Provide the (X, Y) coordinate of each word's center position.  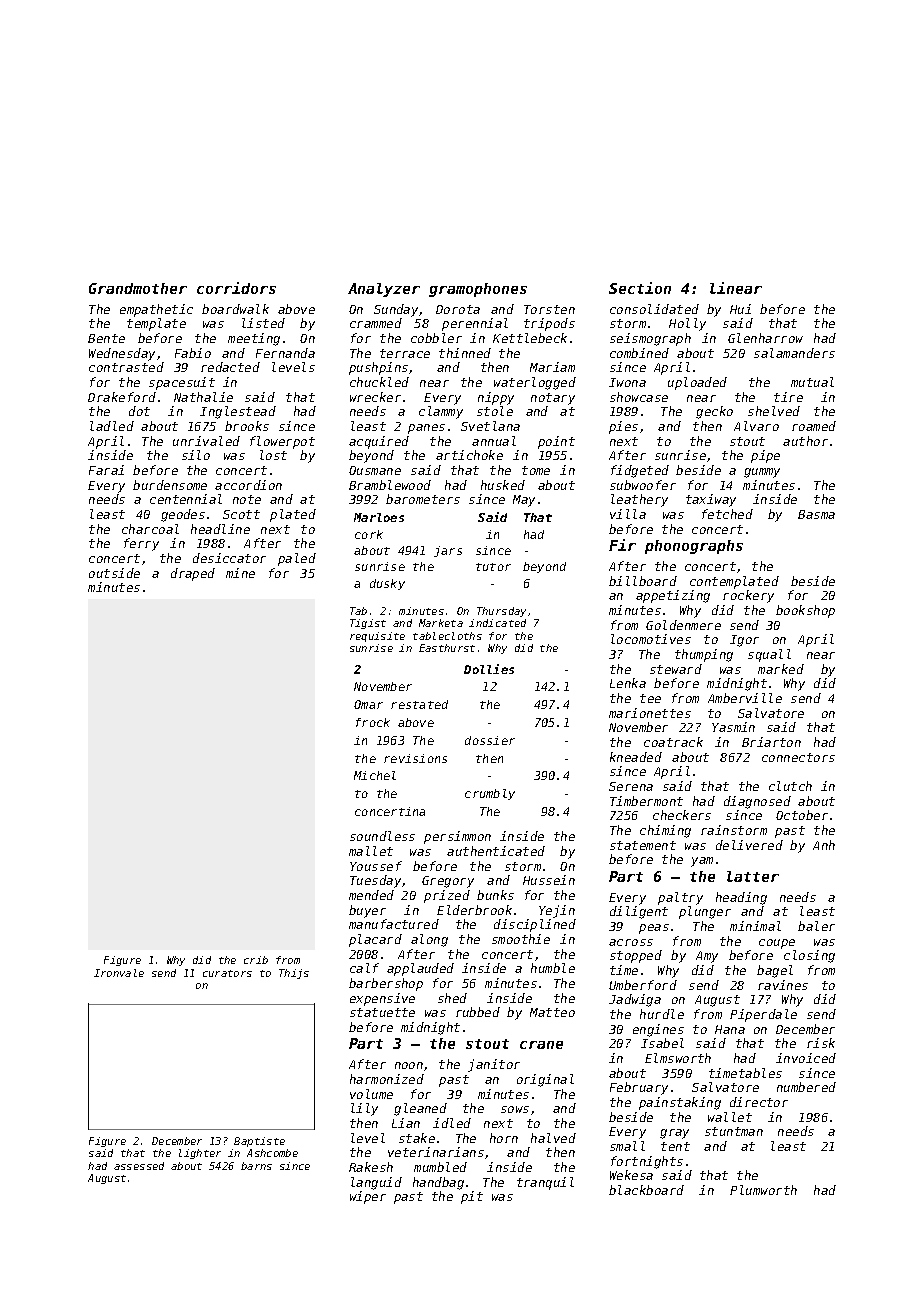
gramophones (478, 290)
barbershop (386, 984)
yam (702, 862)
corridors (236, 288)
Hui (740, 309)
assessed (139, 1166)
